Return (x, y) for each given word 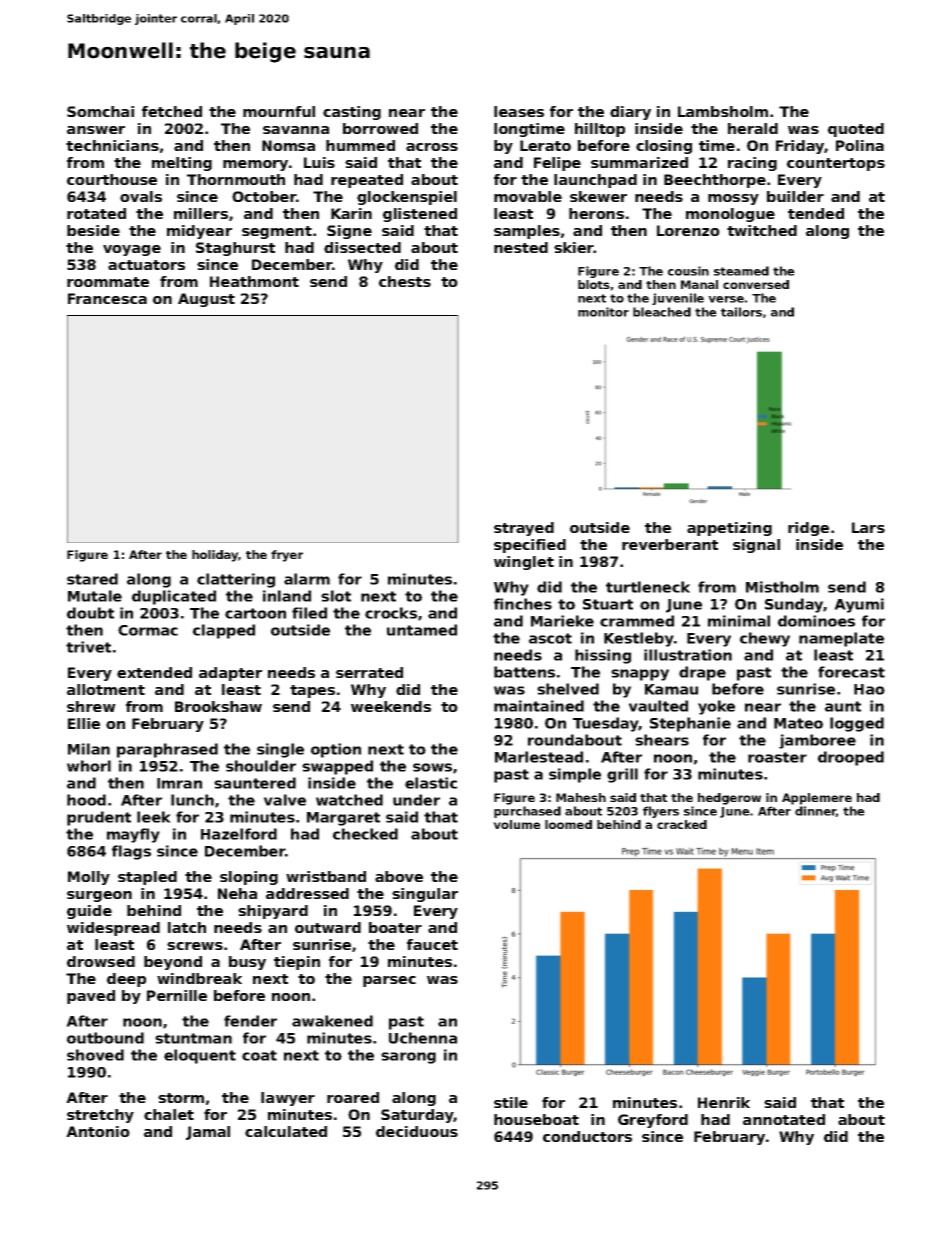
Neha (237, 893)
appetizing (729, 529)
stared (92, 579)
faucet (432, 944)
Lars (868, 527)
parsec (389, 981)
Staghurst (235, 249)
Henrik (724, 1102)
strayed (524, 529)
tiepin (297, 963)
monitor (603, 312)
